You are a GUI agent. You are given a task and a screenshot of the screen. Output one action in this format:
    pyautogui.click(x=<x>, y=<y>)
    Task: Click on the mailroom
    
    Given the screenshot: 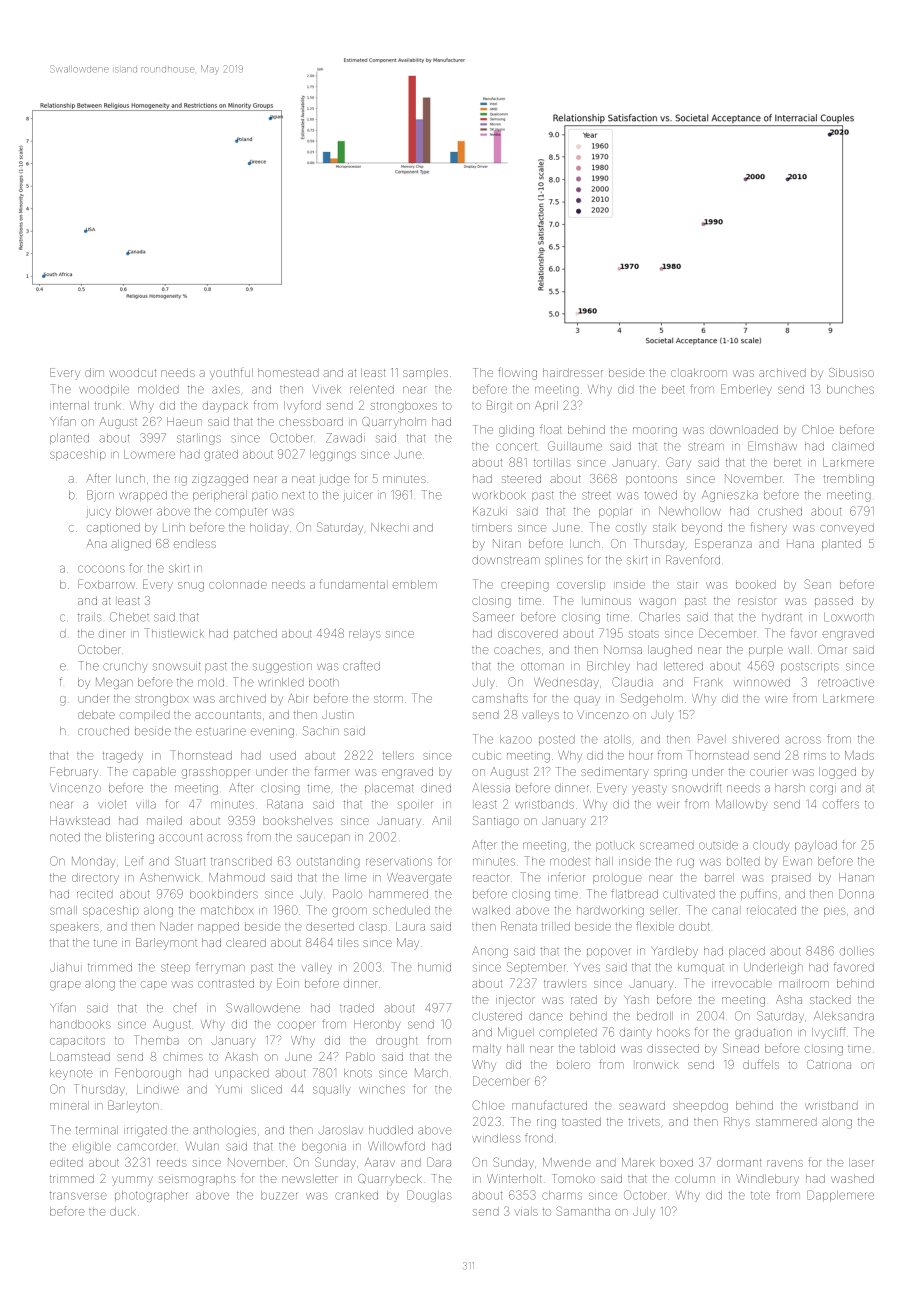 What is the action you would take?
    pyautogui.click(x=804, y=983)
